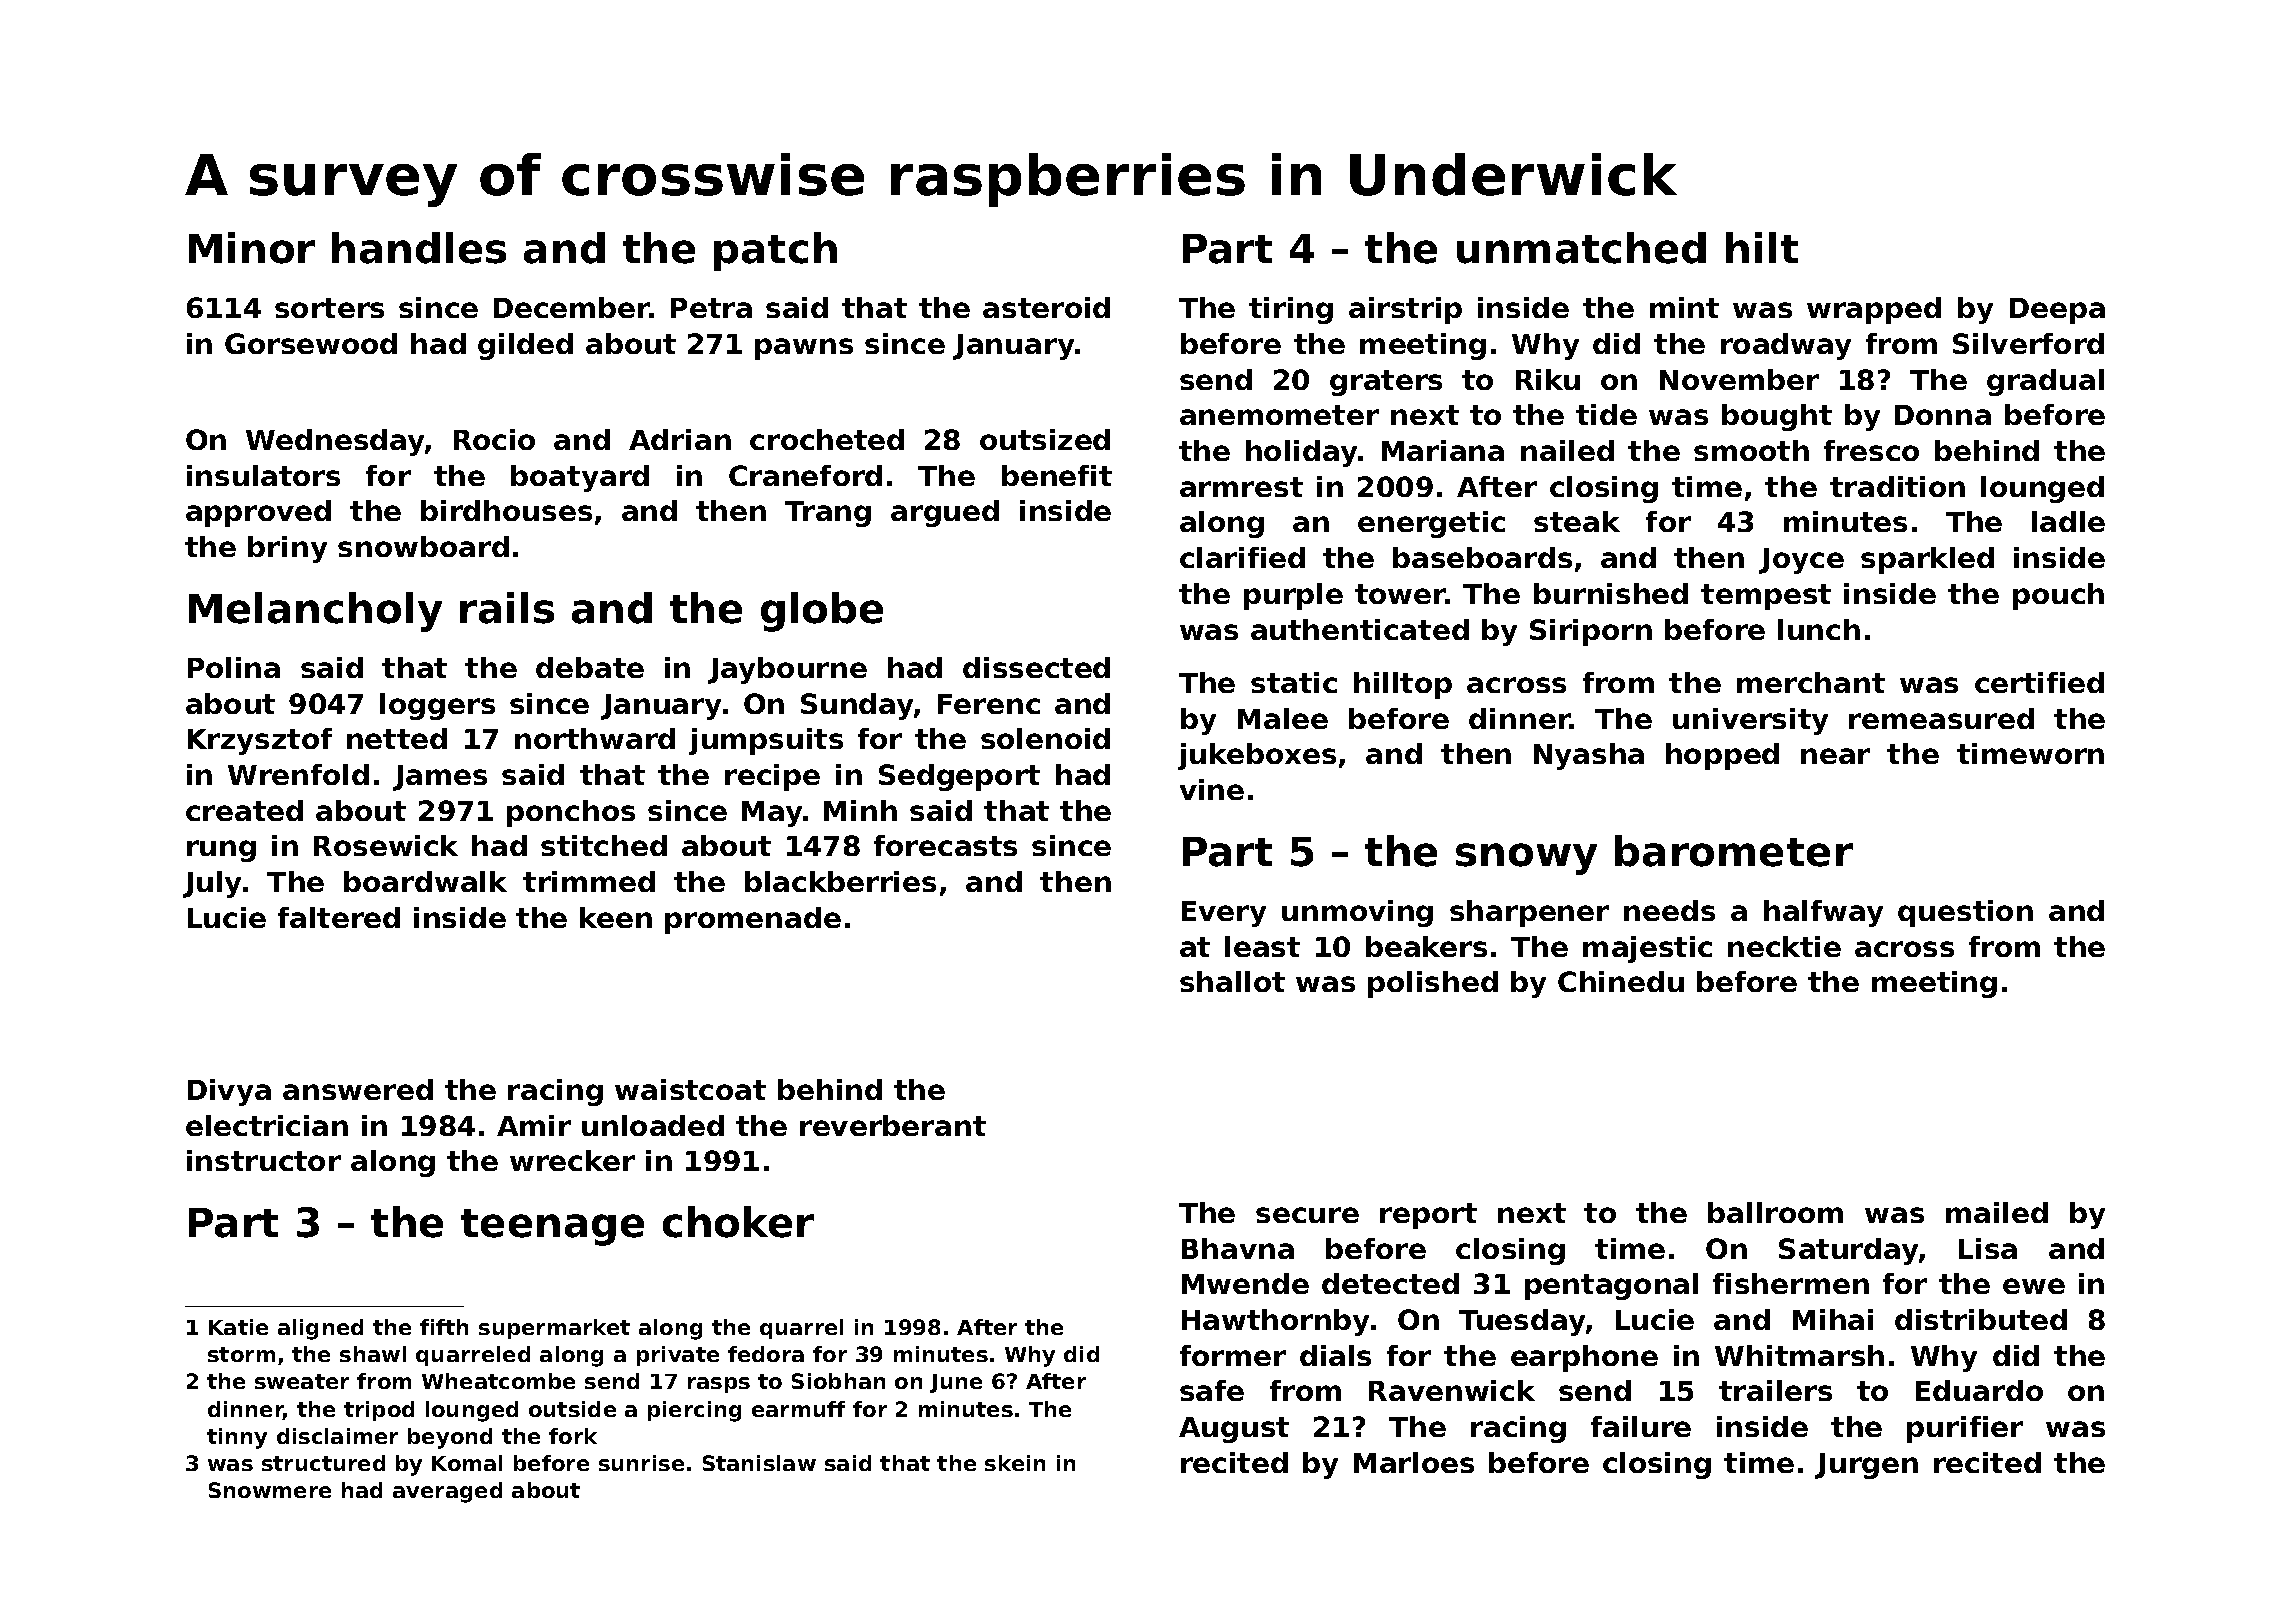  What do you see at coordinates (1589, 756) in the screenshot?
I see `Nyasha` at bounding box center [1589, 756].
